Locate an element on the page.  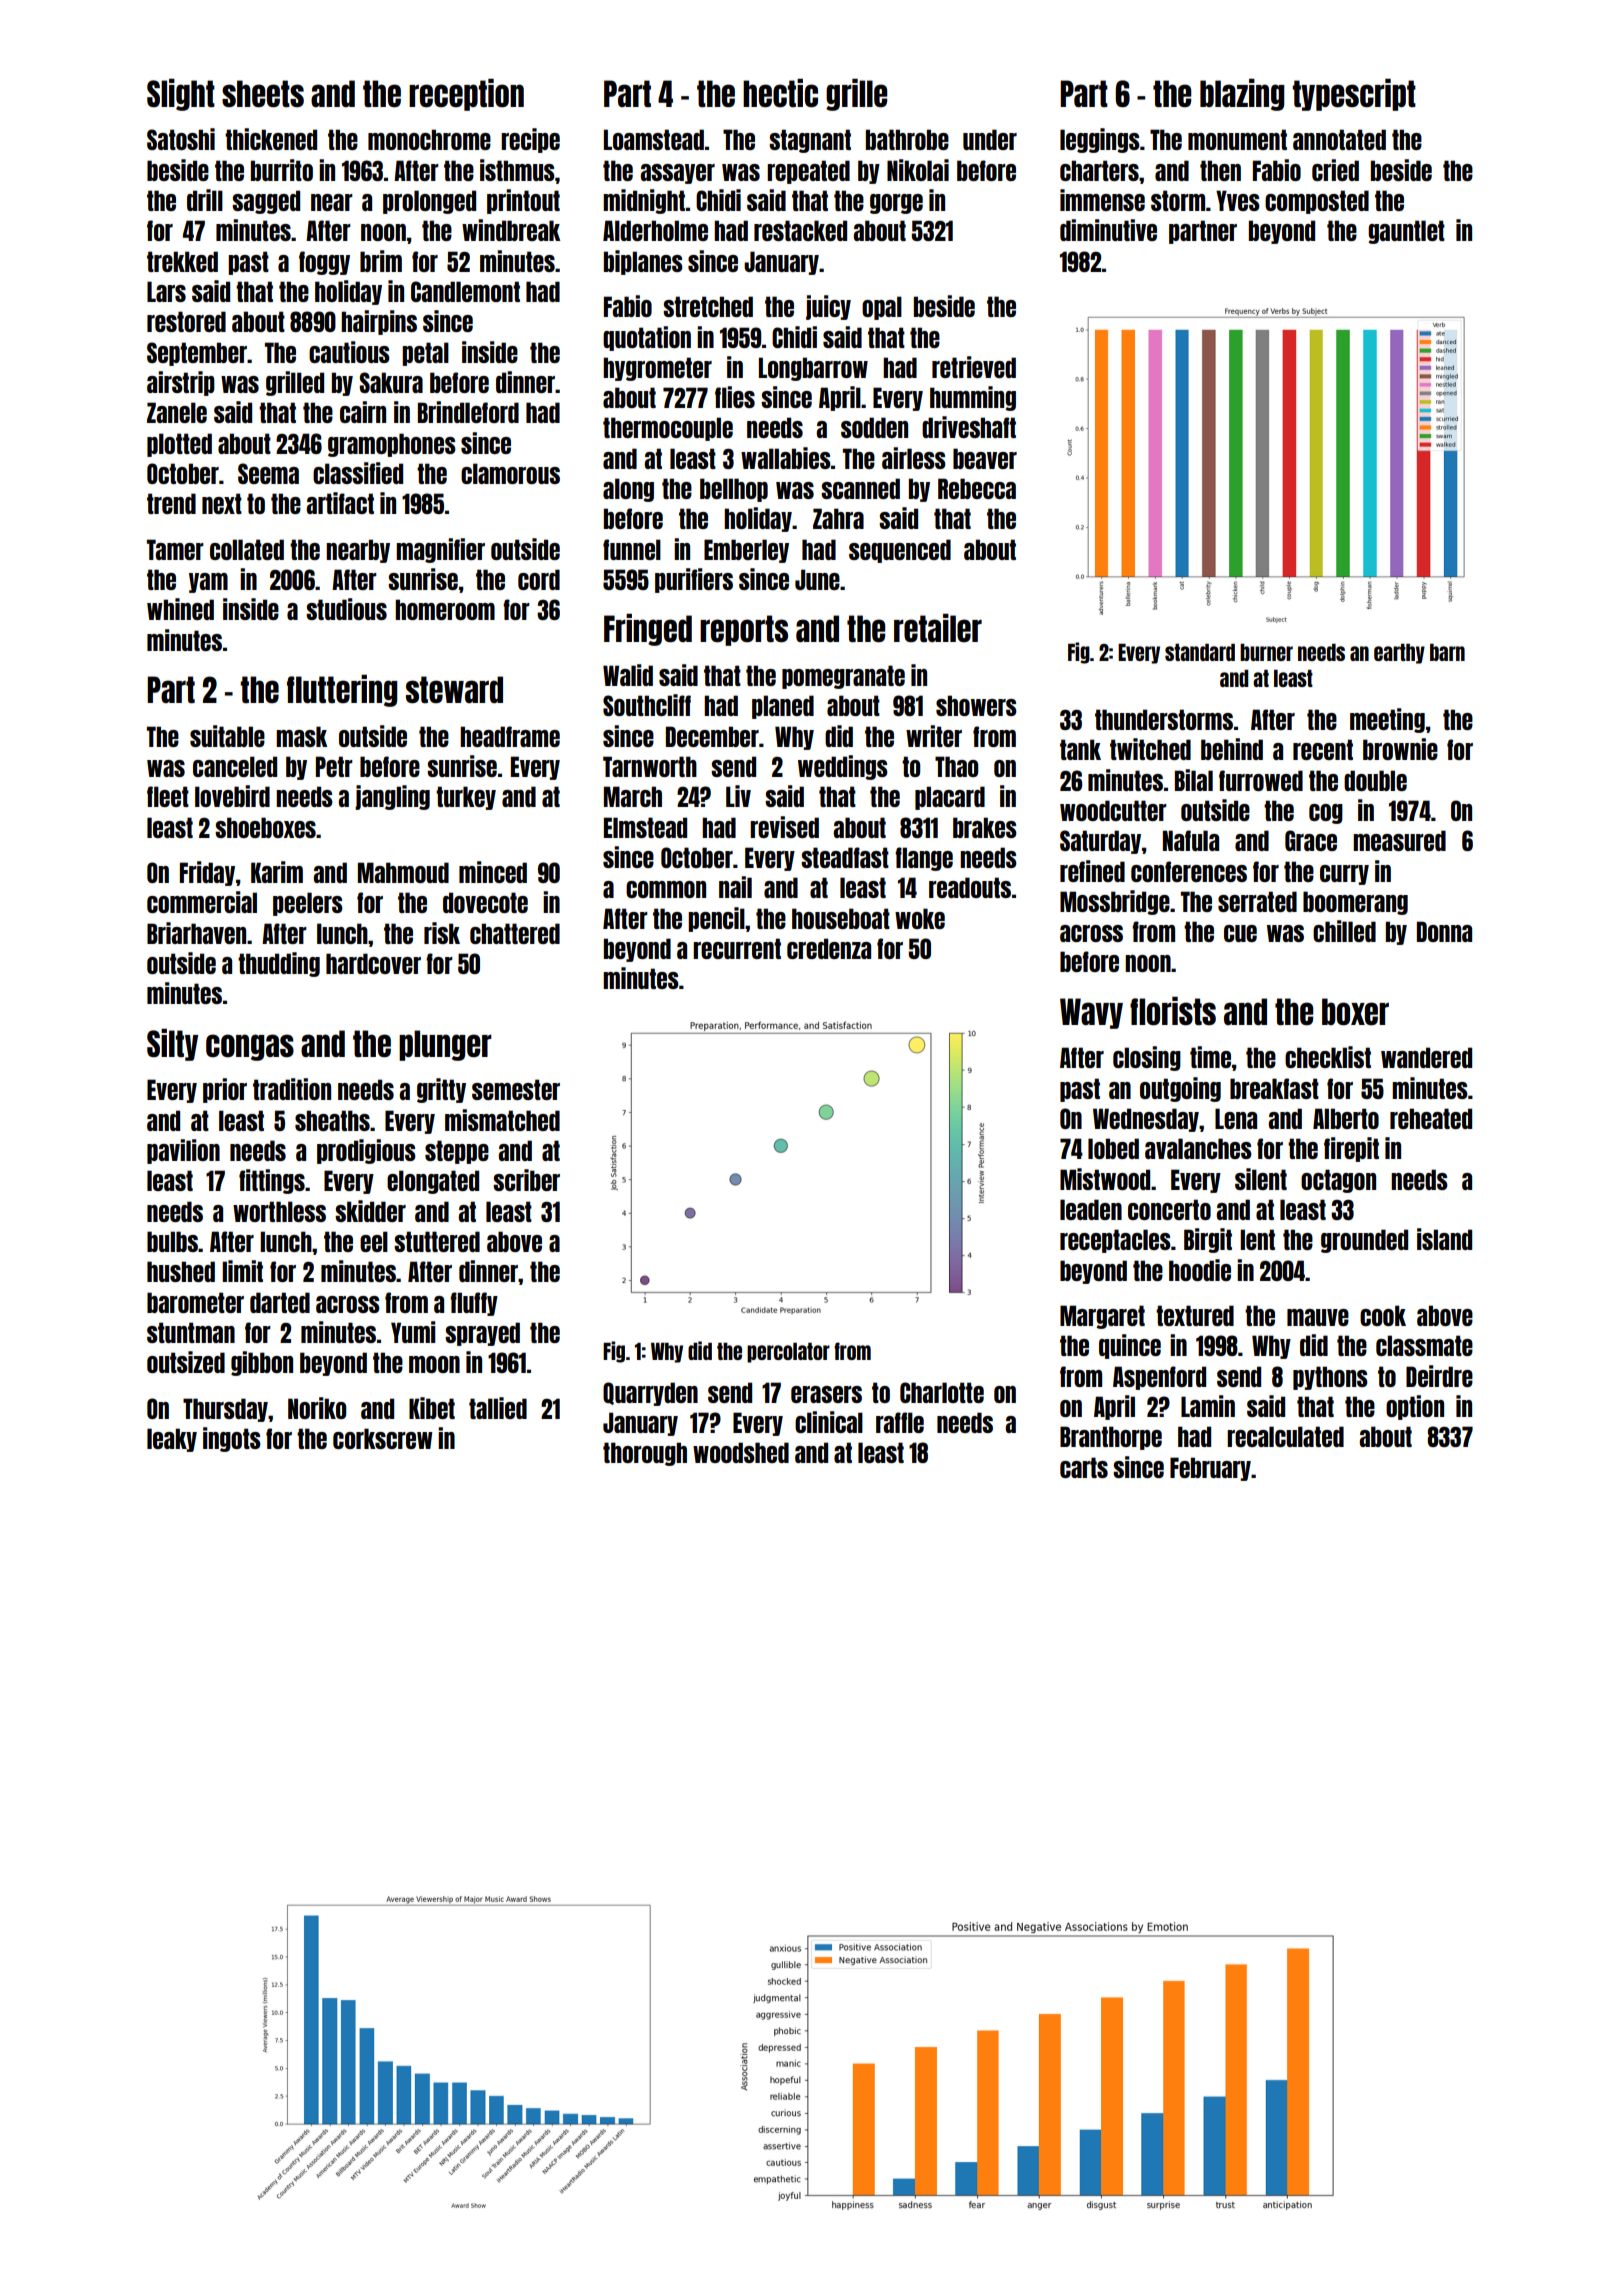
leggings is located at coordinates (1100, 140).
